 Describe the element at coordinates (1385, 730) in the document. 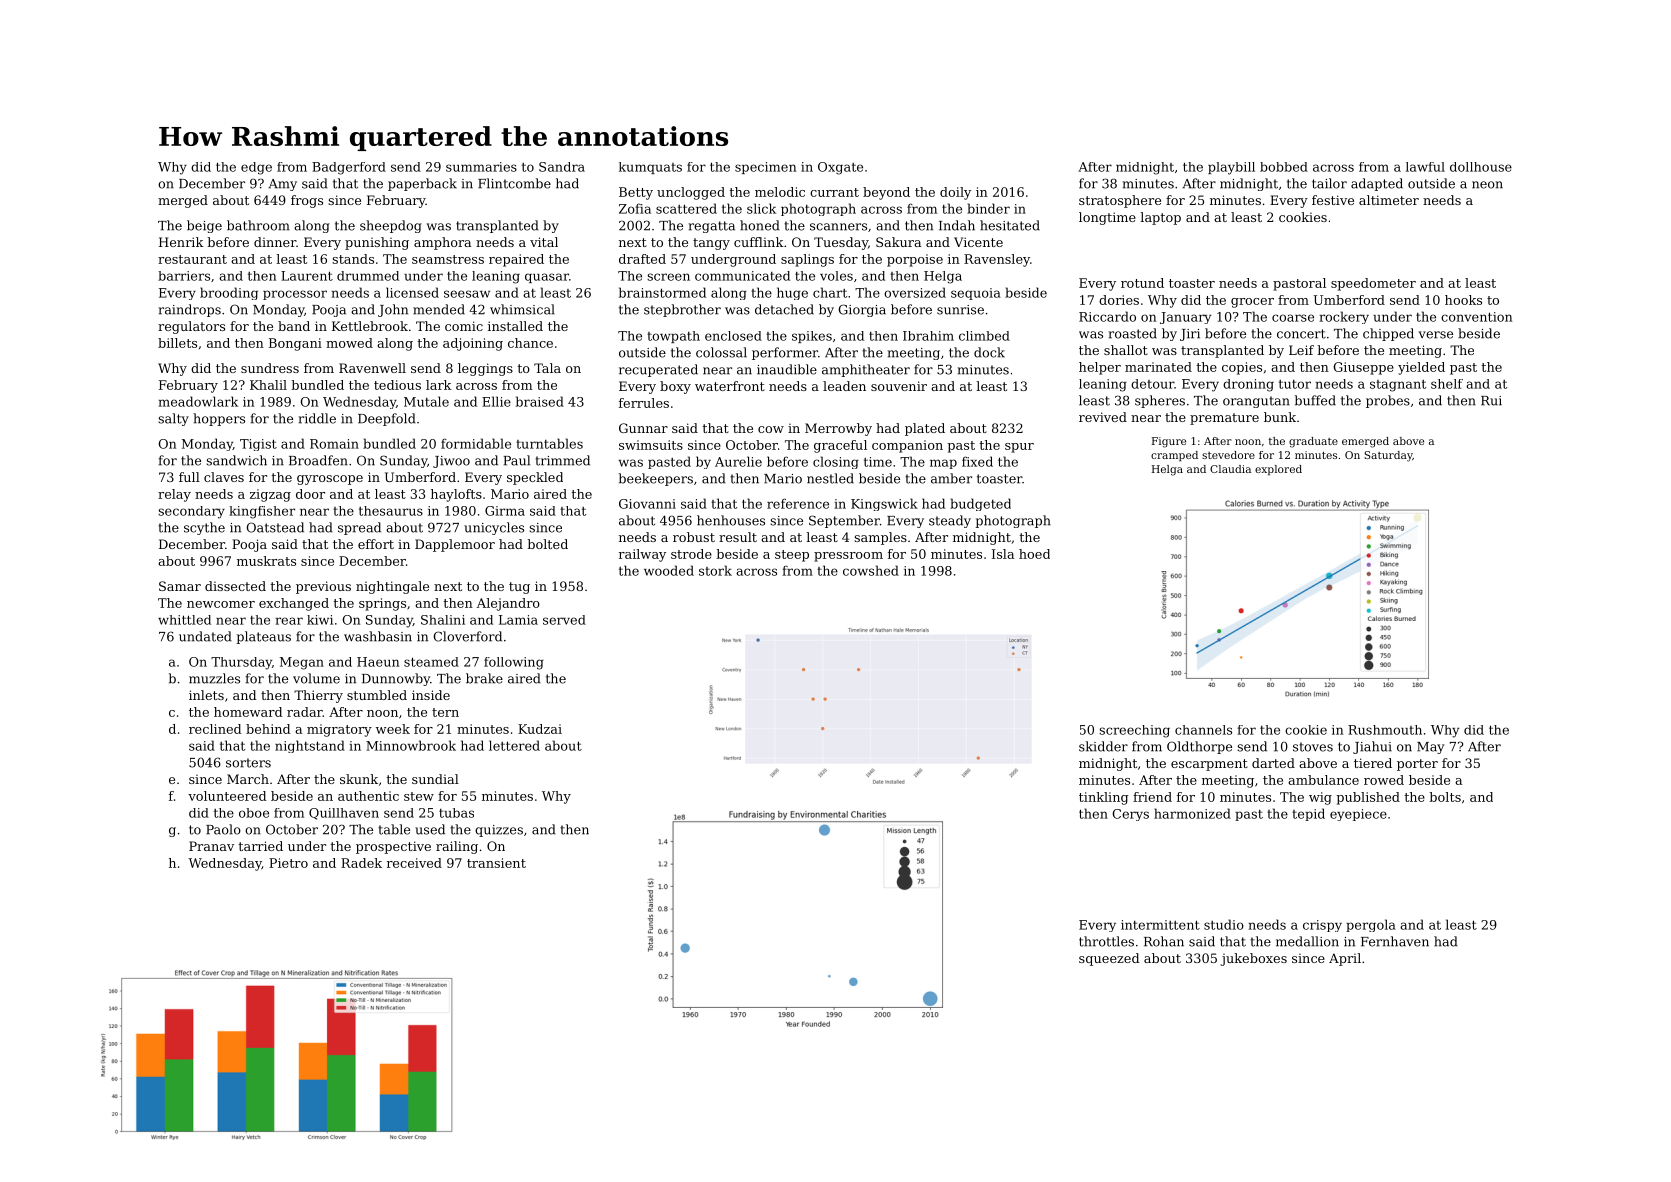

I see `Rushmouth` at that location.
